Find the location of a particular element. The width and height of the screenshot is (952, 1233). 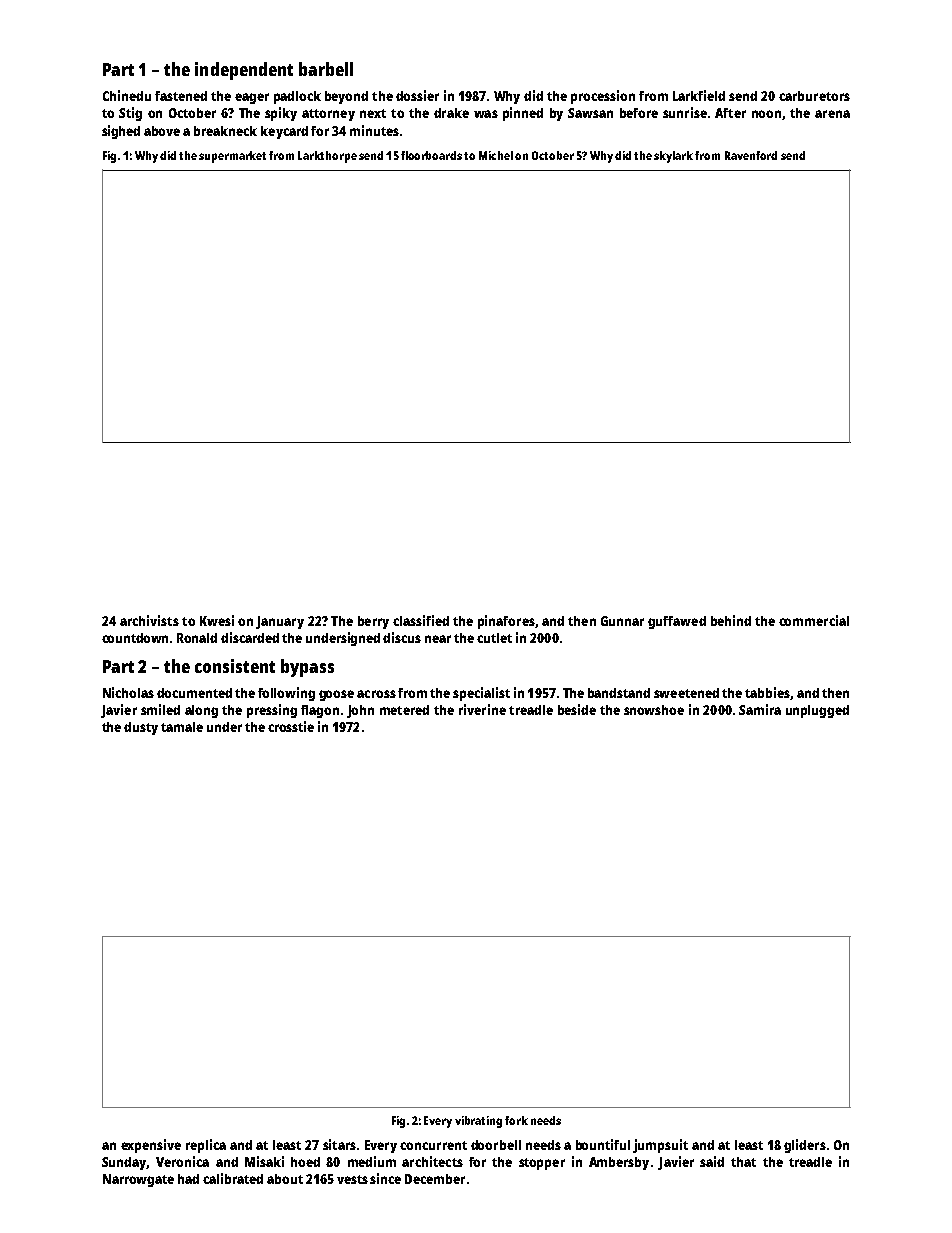

was is located at coordinates (486, 114).
